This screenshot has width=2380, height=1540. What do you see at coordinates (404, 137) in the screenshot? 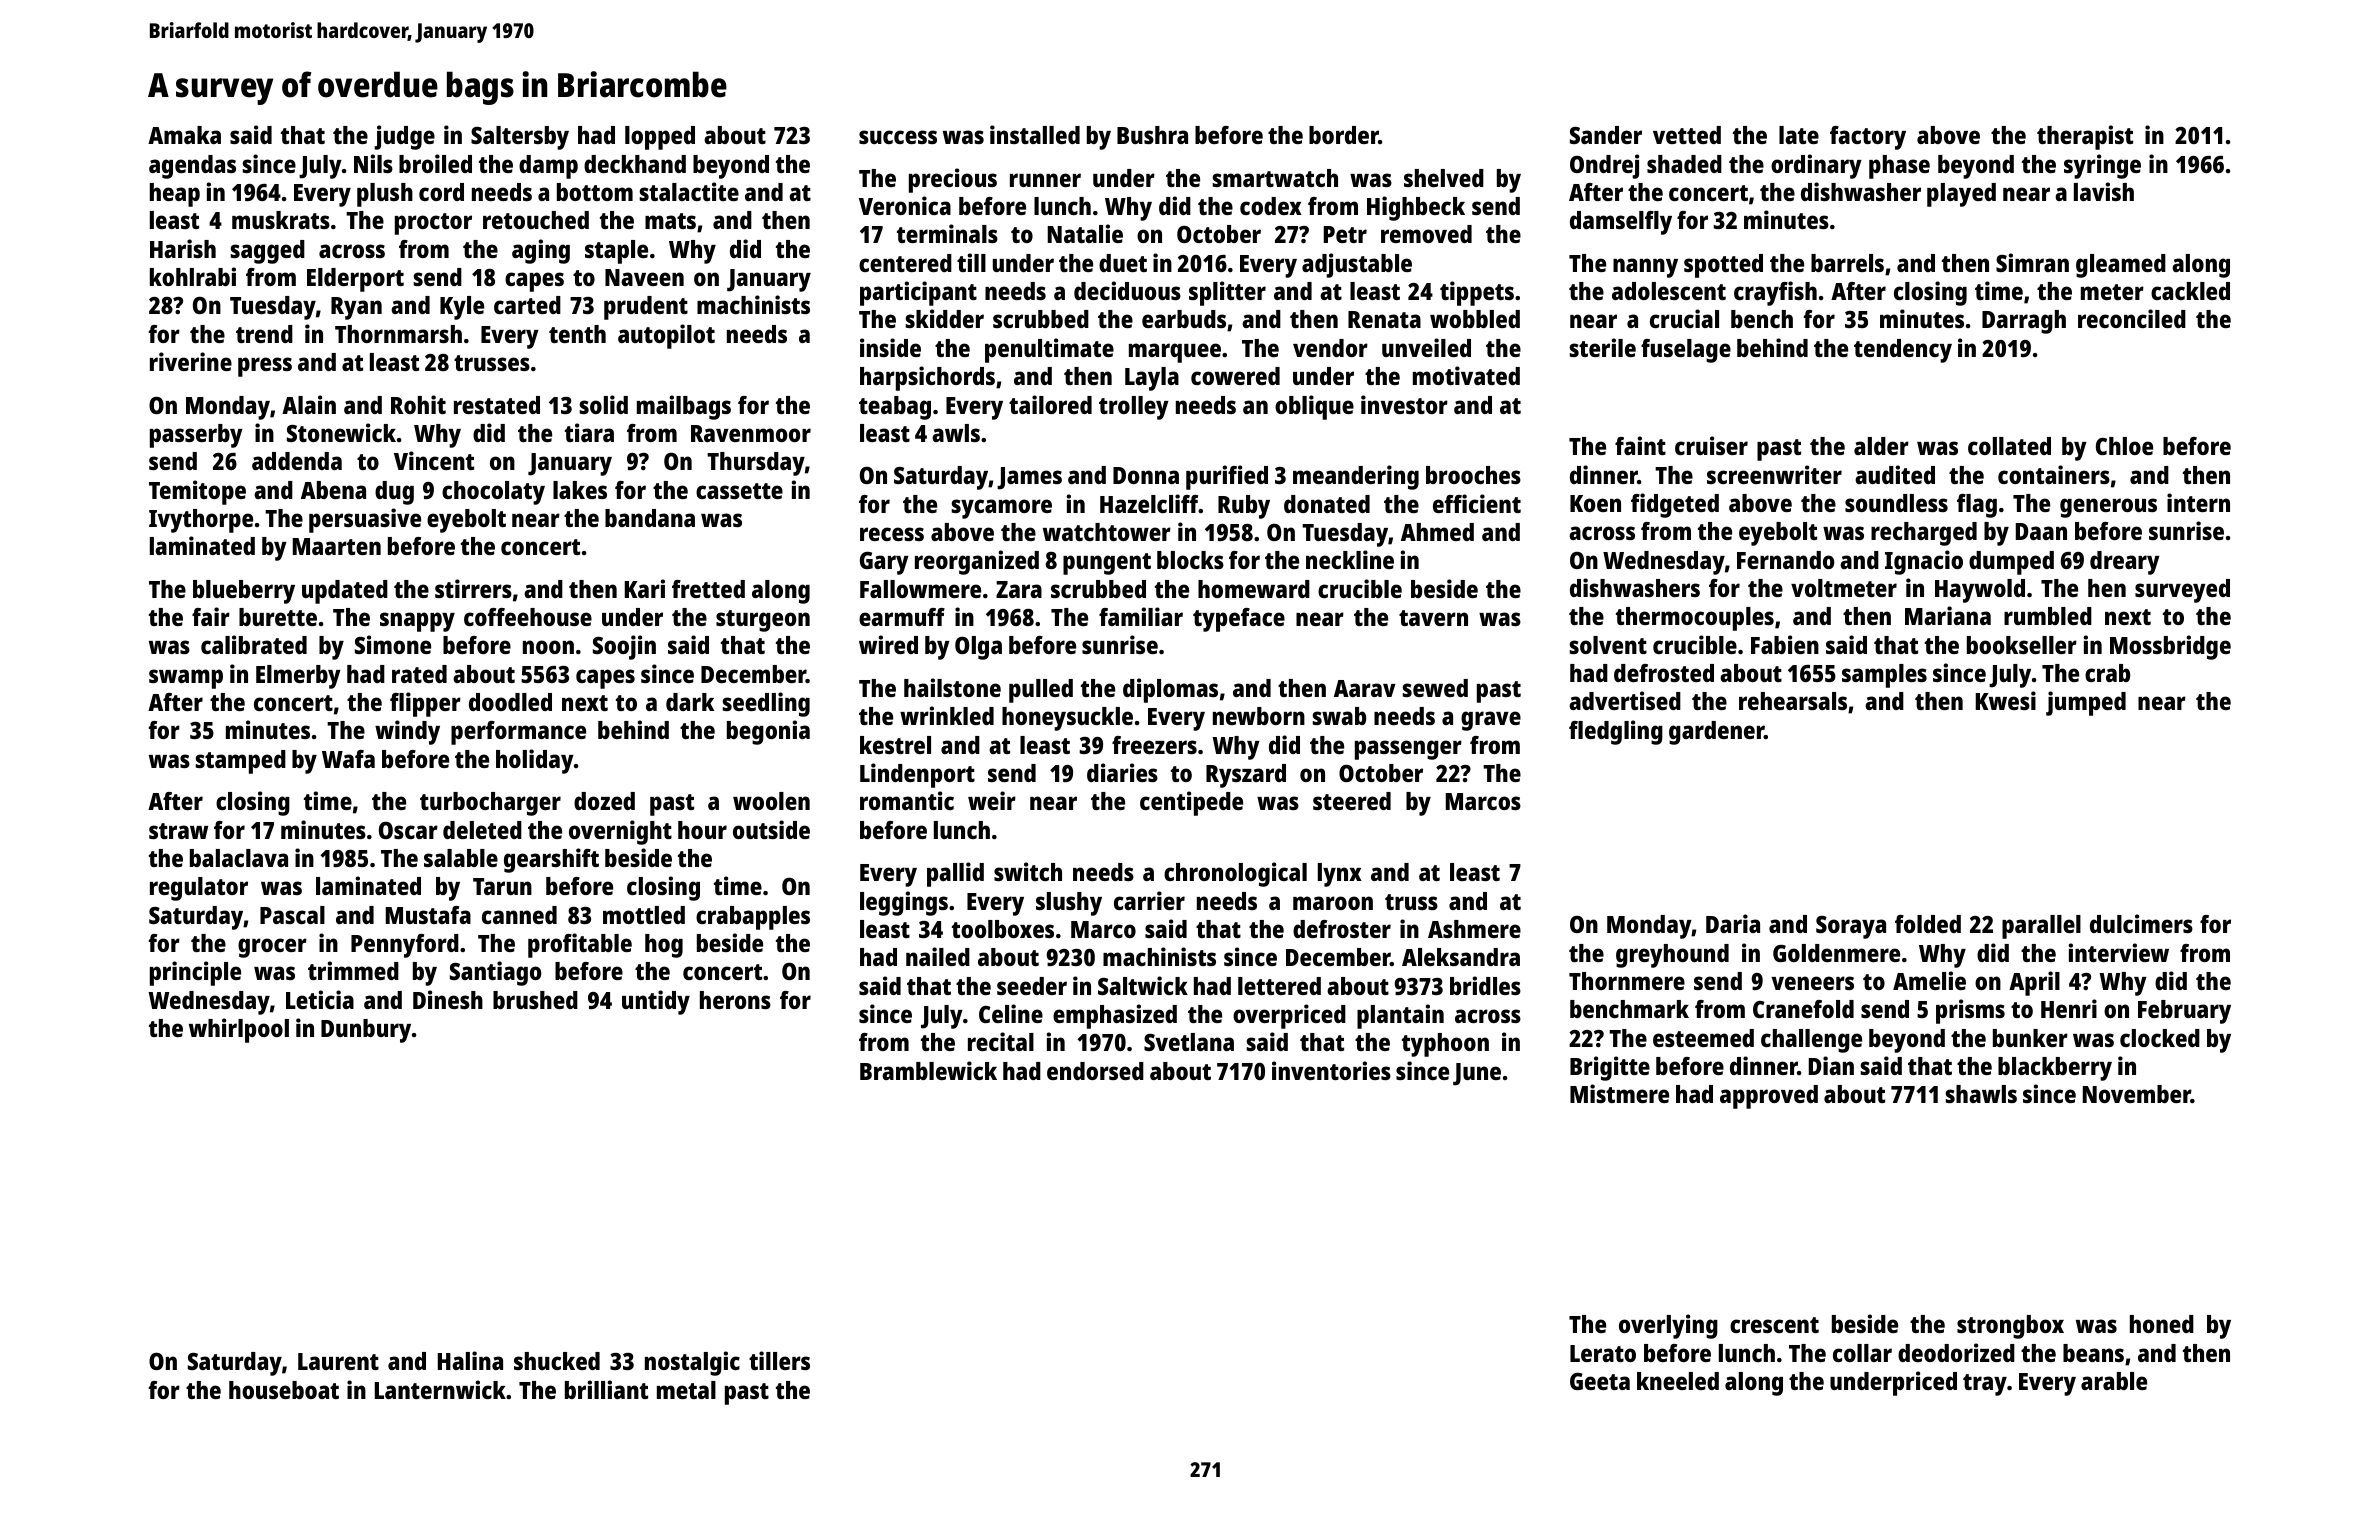
I see `judge` at bounding box center [404, 137].
